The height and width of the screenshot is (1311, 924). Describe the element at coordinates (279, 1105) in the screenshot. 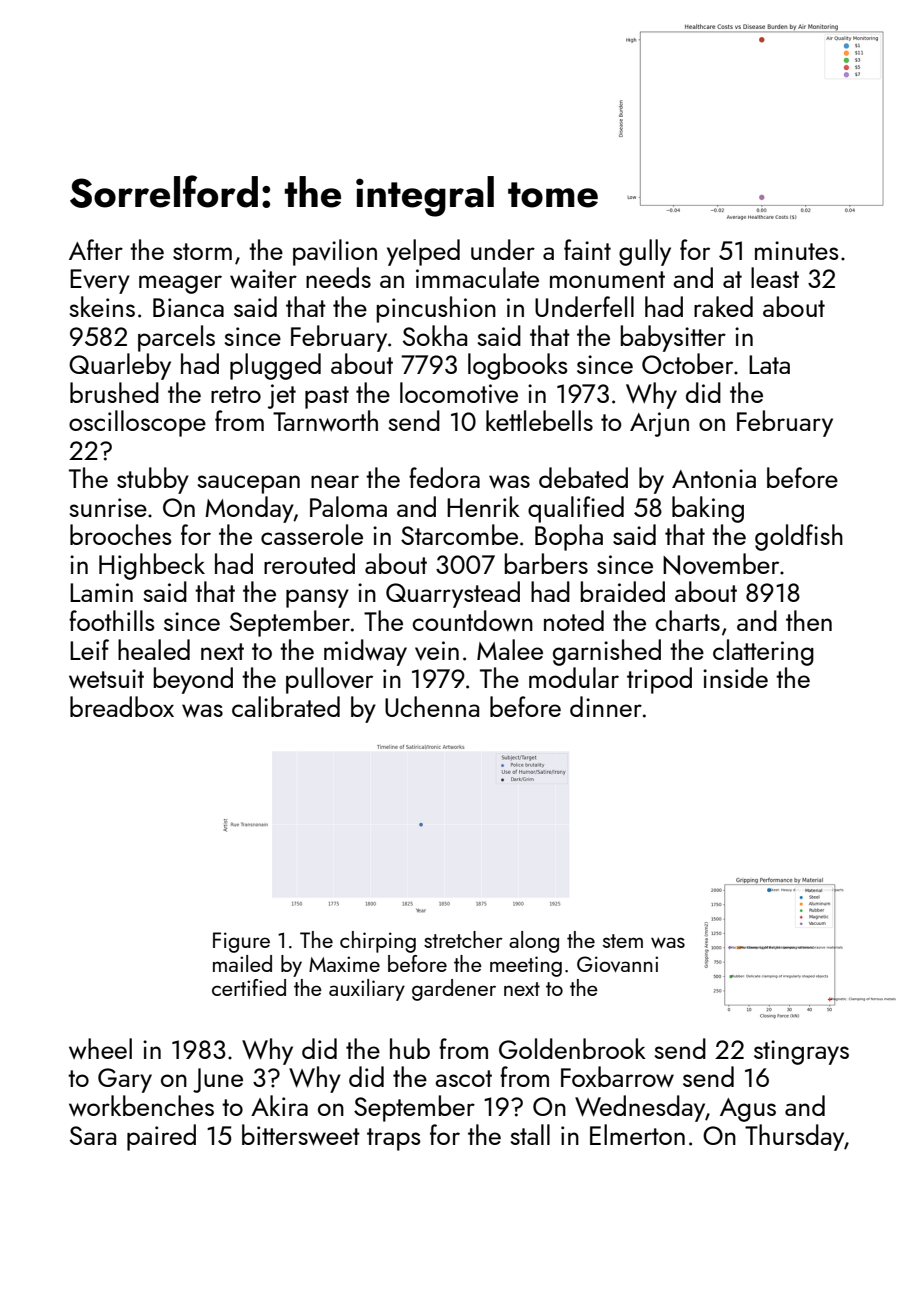

I see `Akira` at that location.
